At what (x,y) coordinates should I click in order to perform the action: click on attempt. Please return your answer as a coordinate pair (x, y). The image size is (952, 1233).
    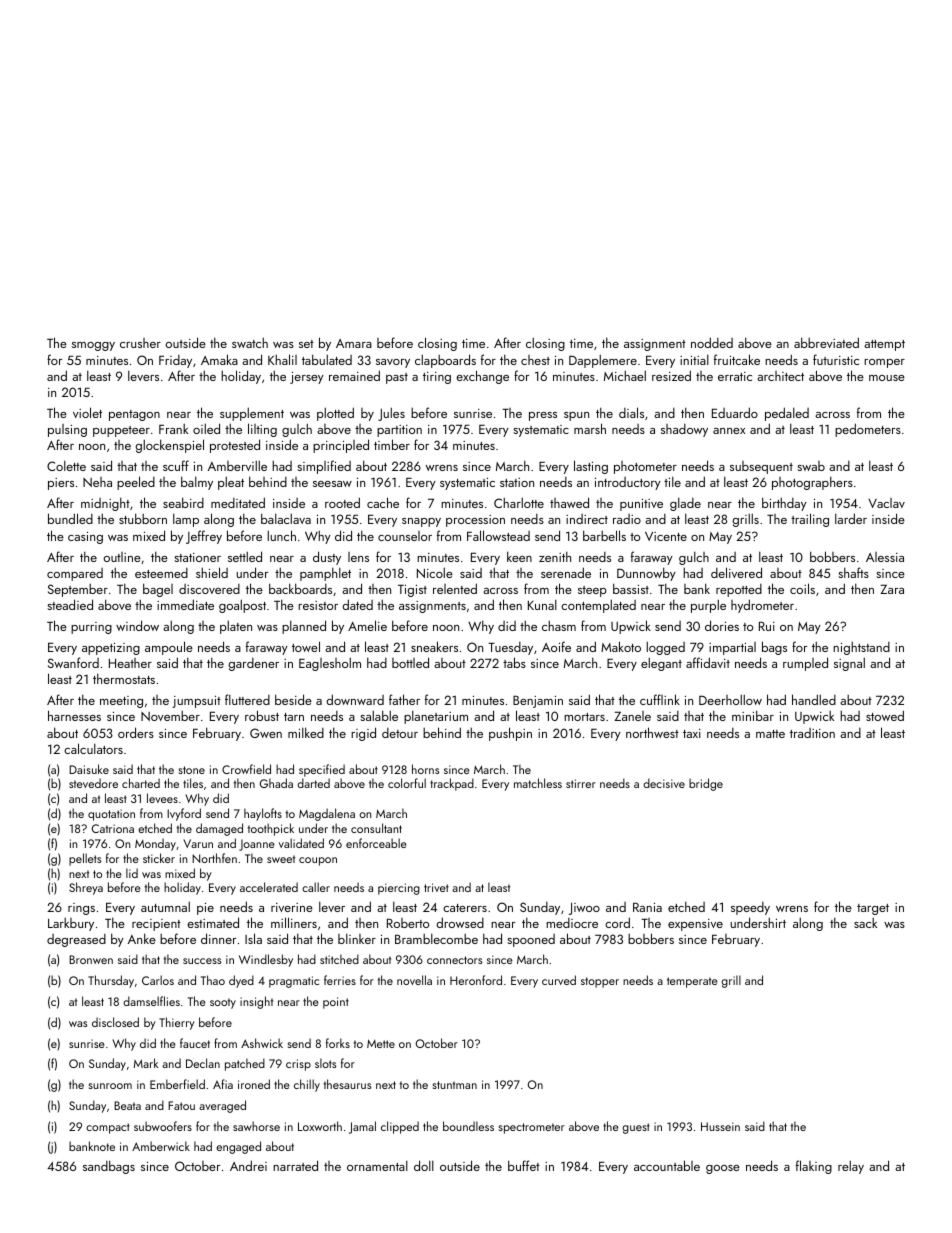
    Looking at the image, I should click on (884, 345).
